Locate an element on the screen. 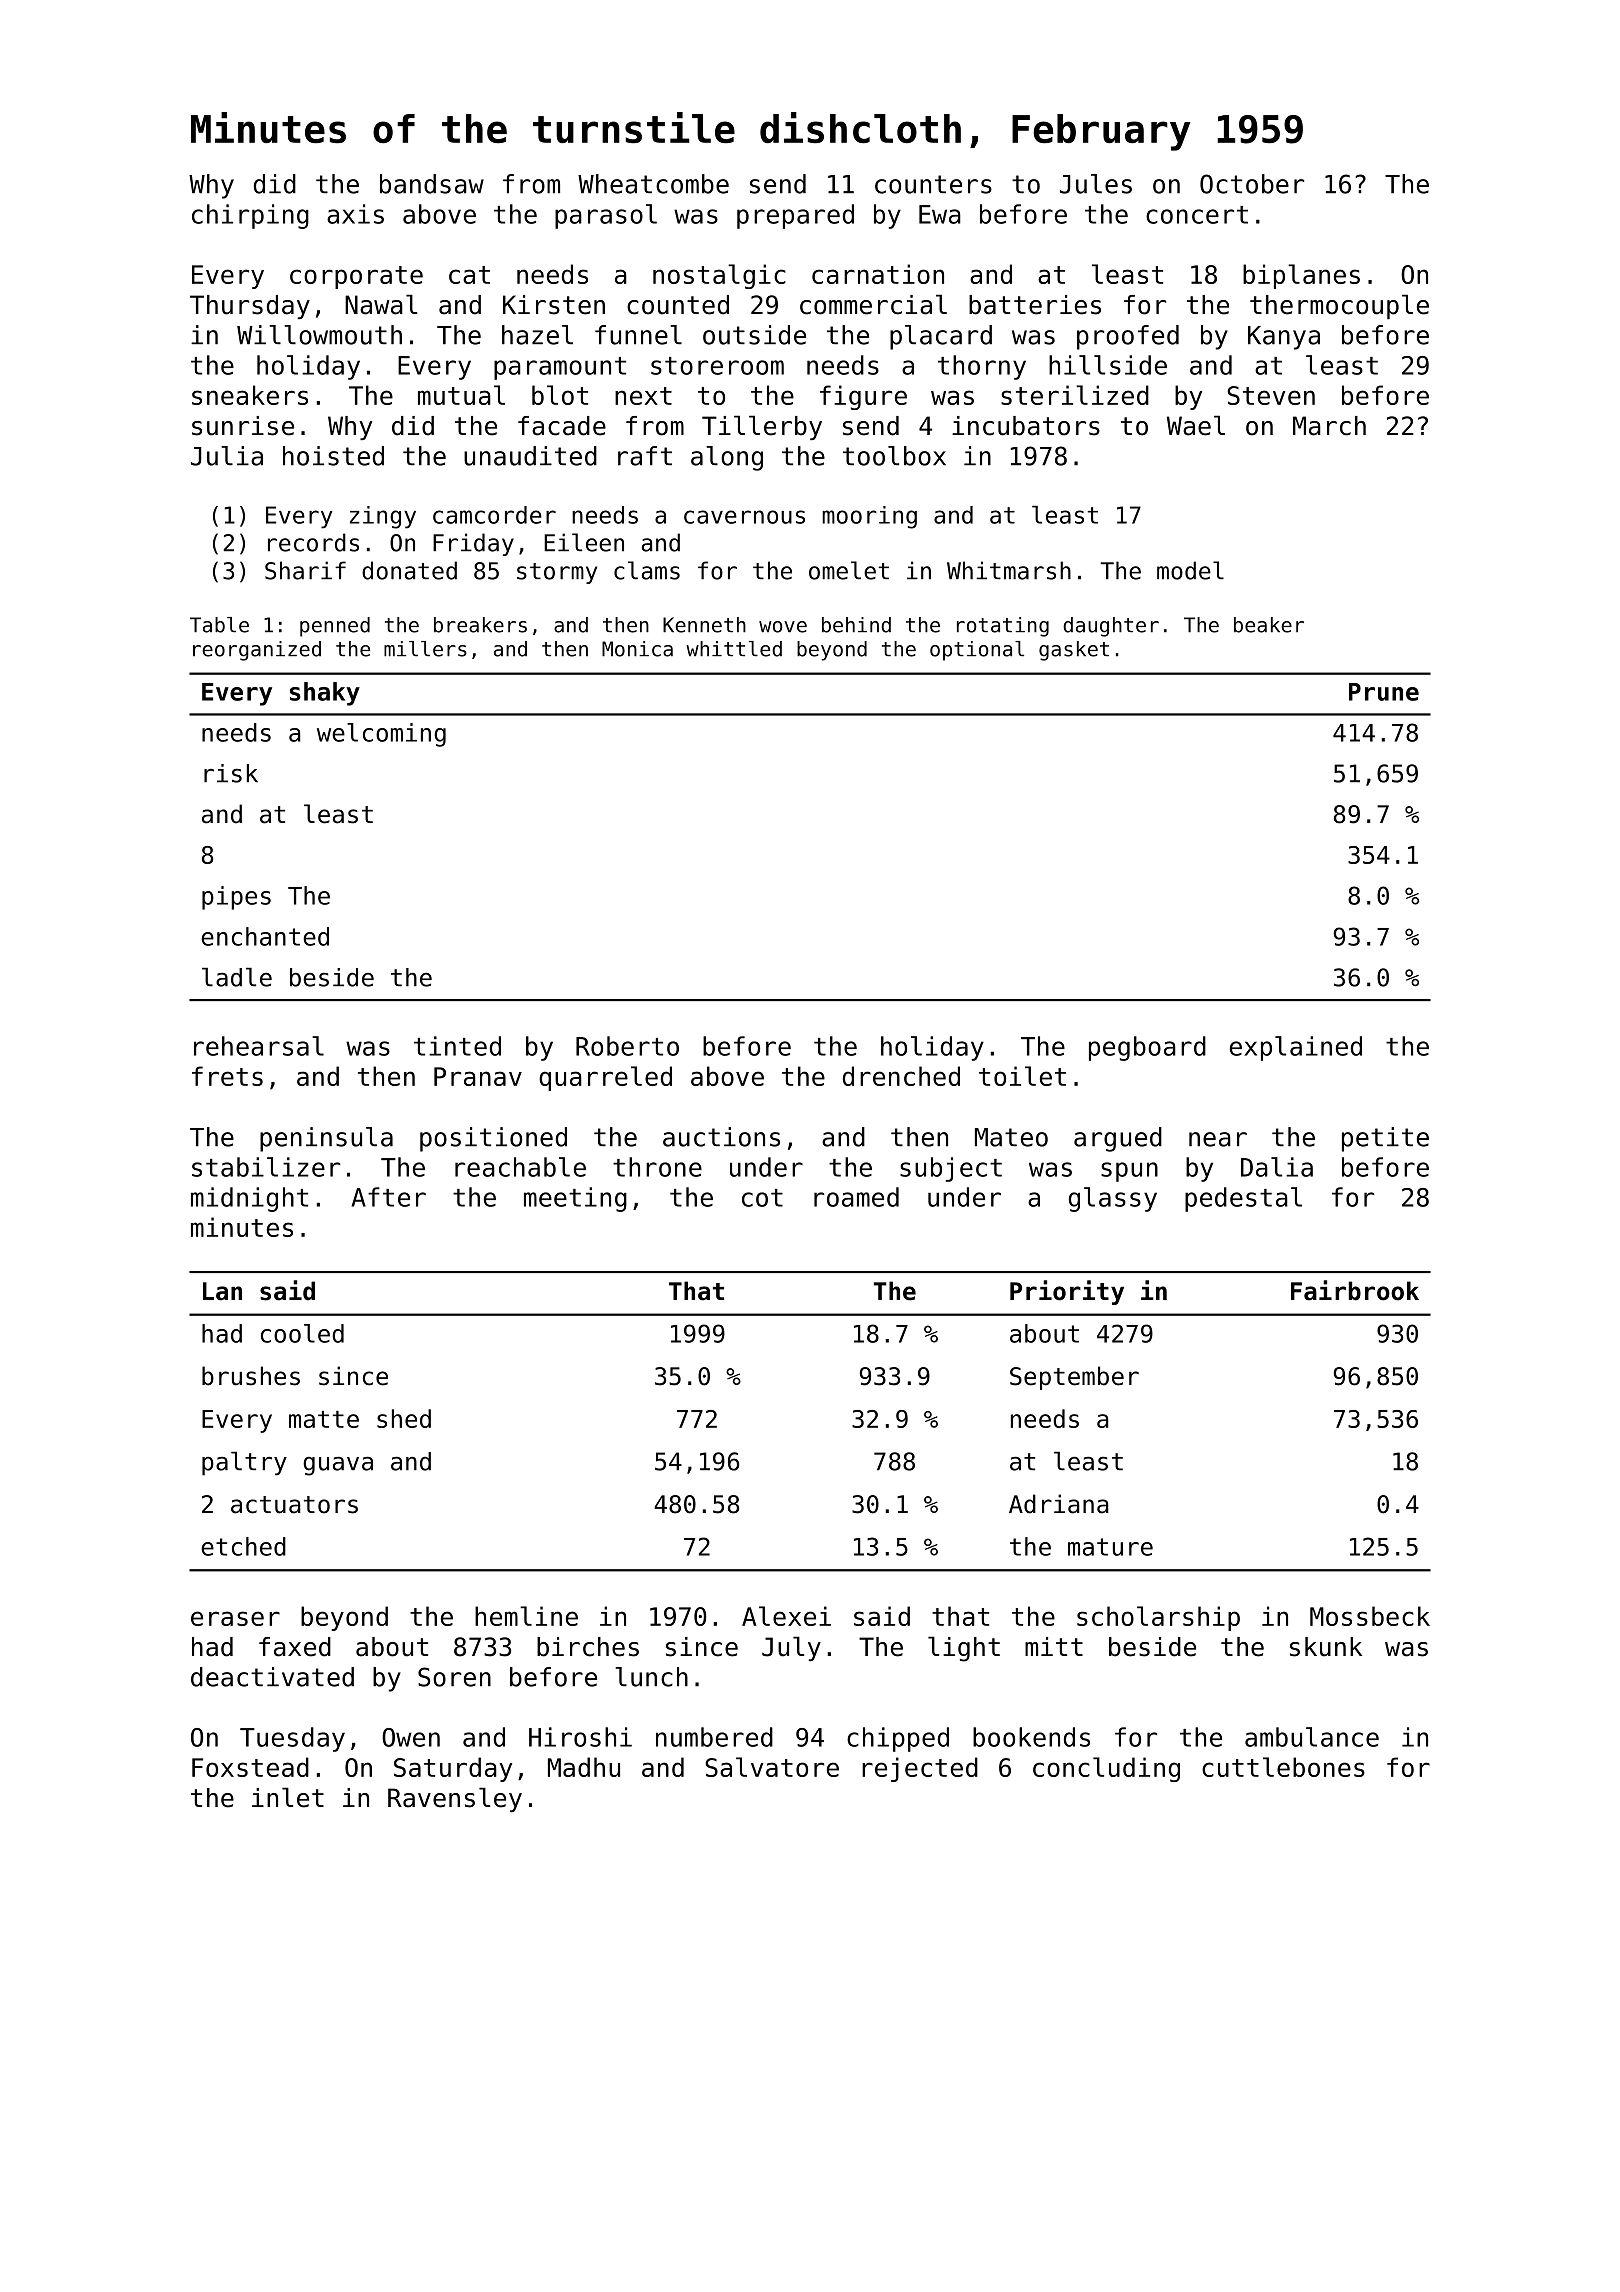  Salvatore is located at coordinates (772, 1767).
